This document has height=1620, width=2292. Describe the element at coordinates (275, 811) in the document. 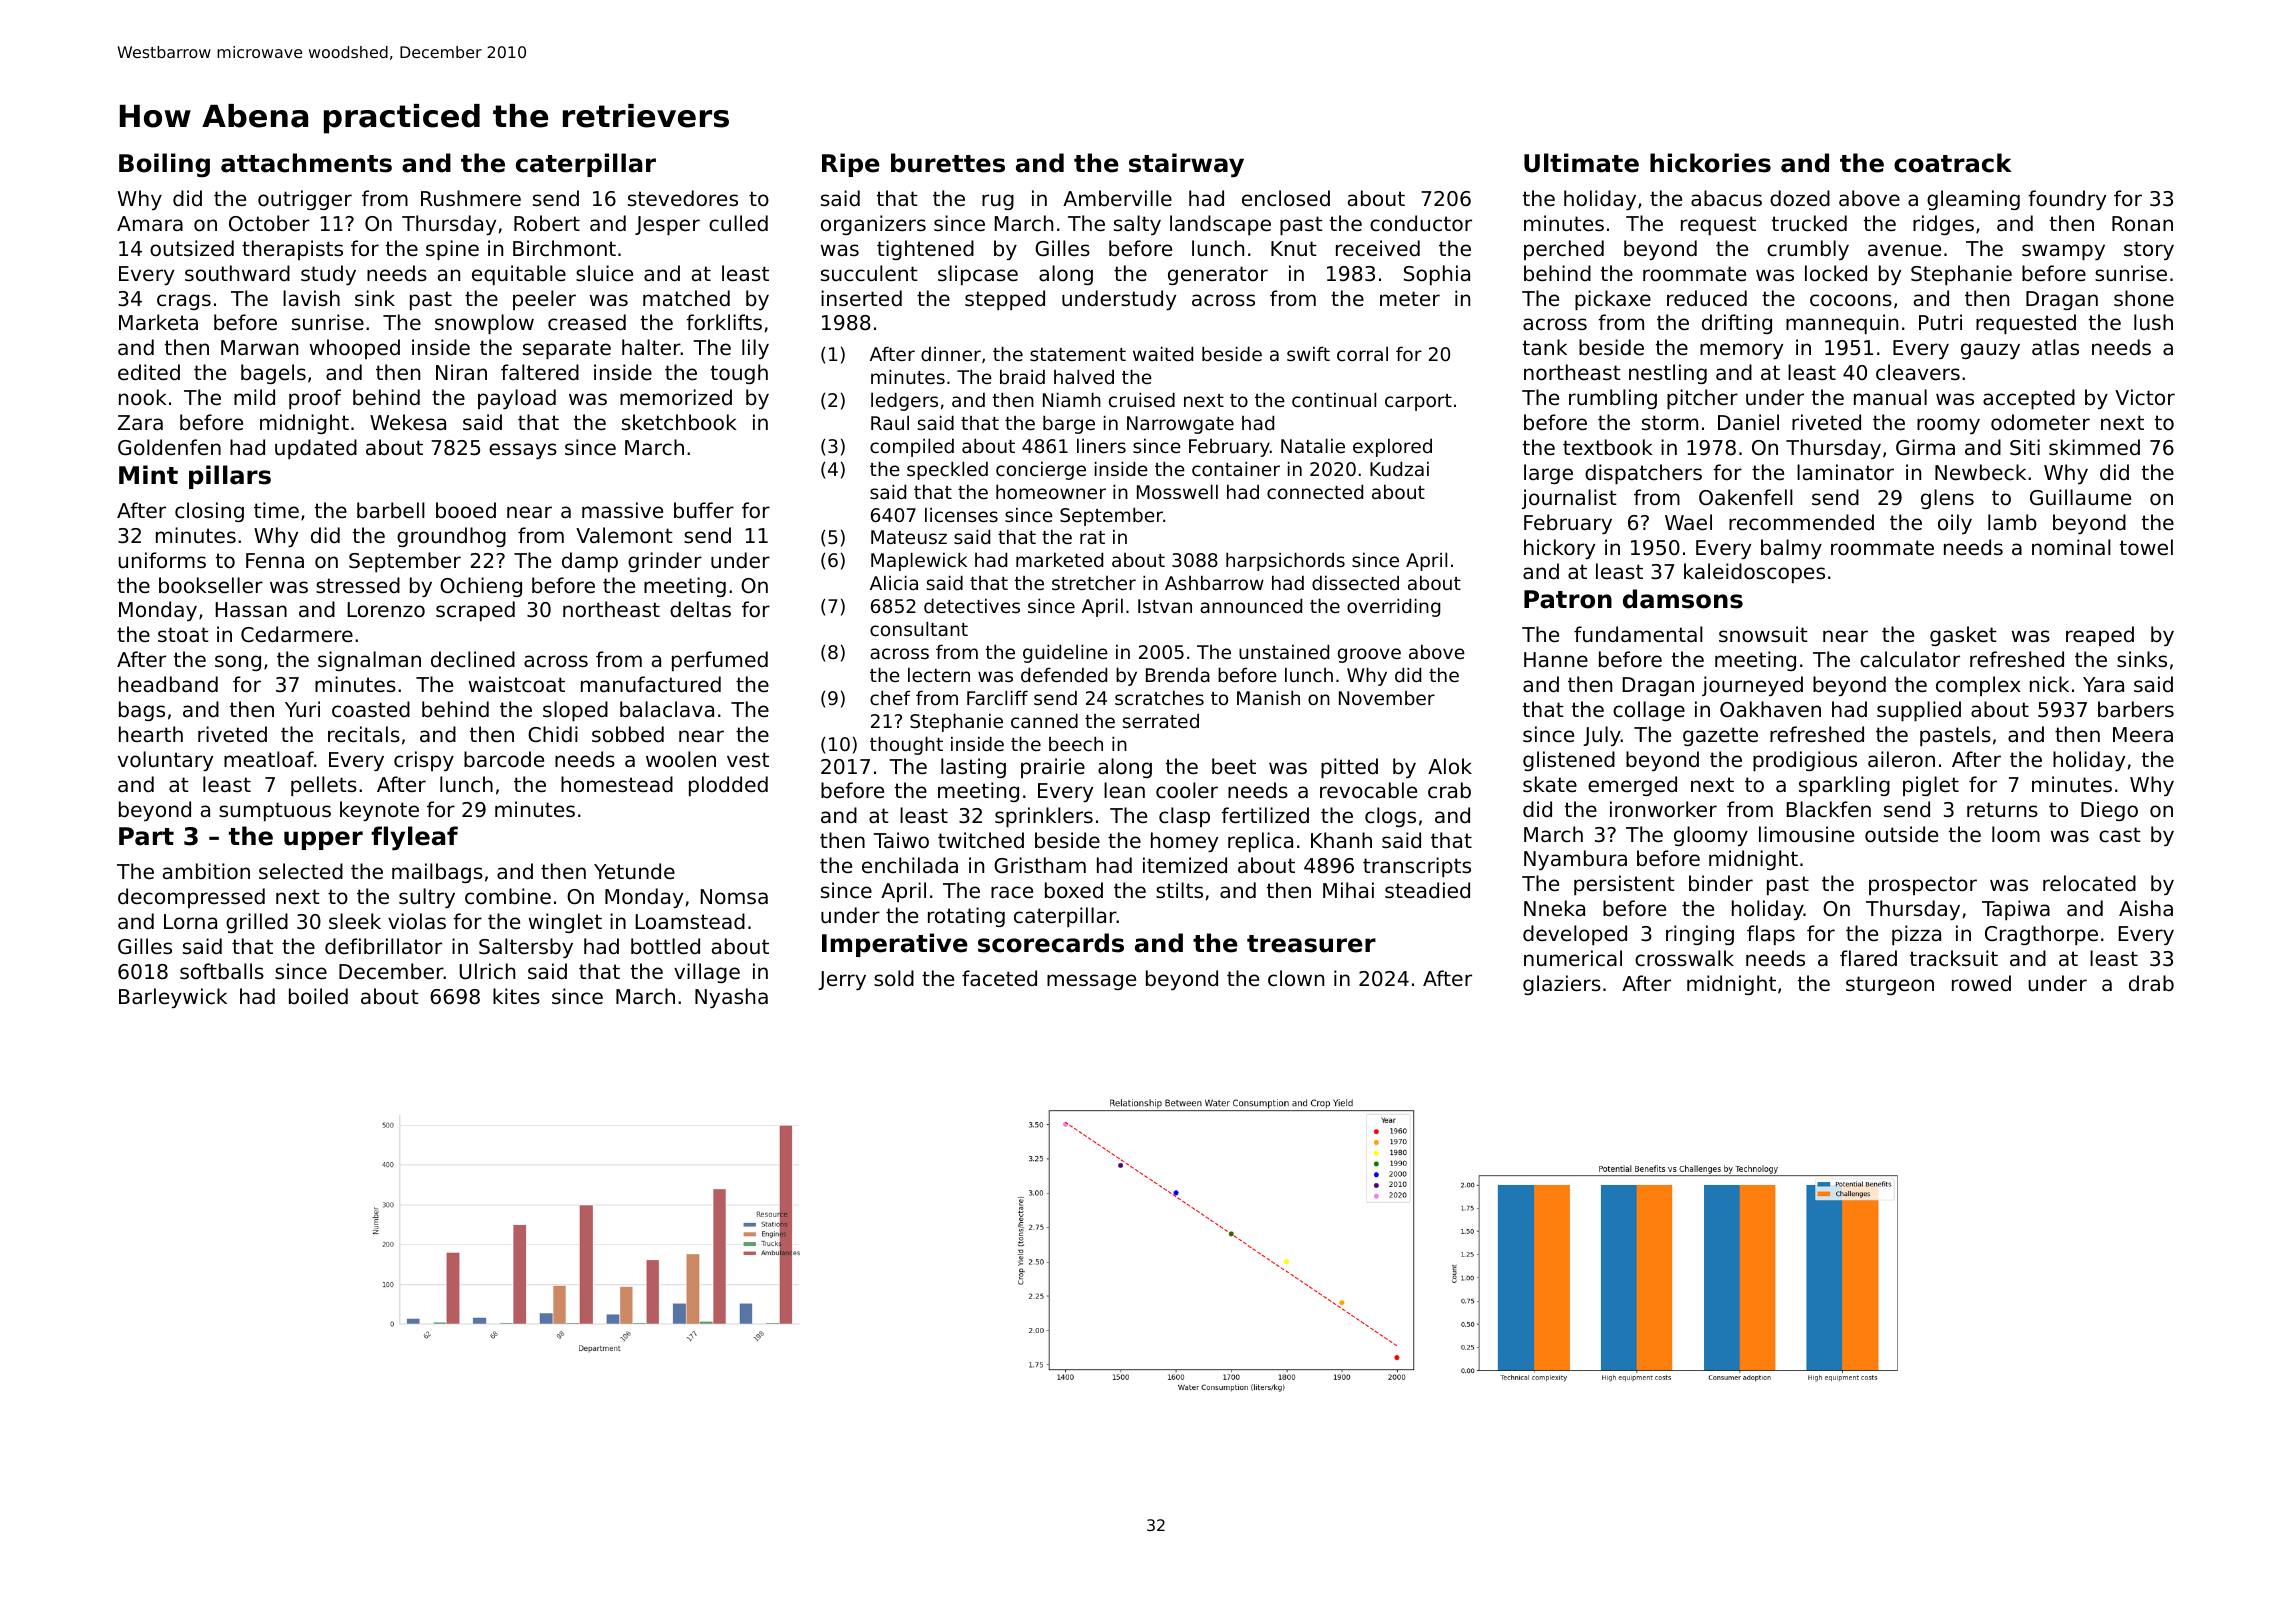

I see `sumptuous` at that location.
